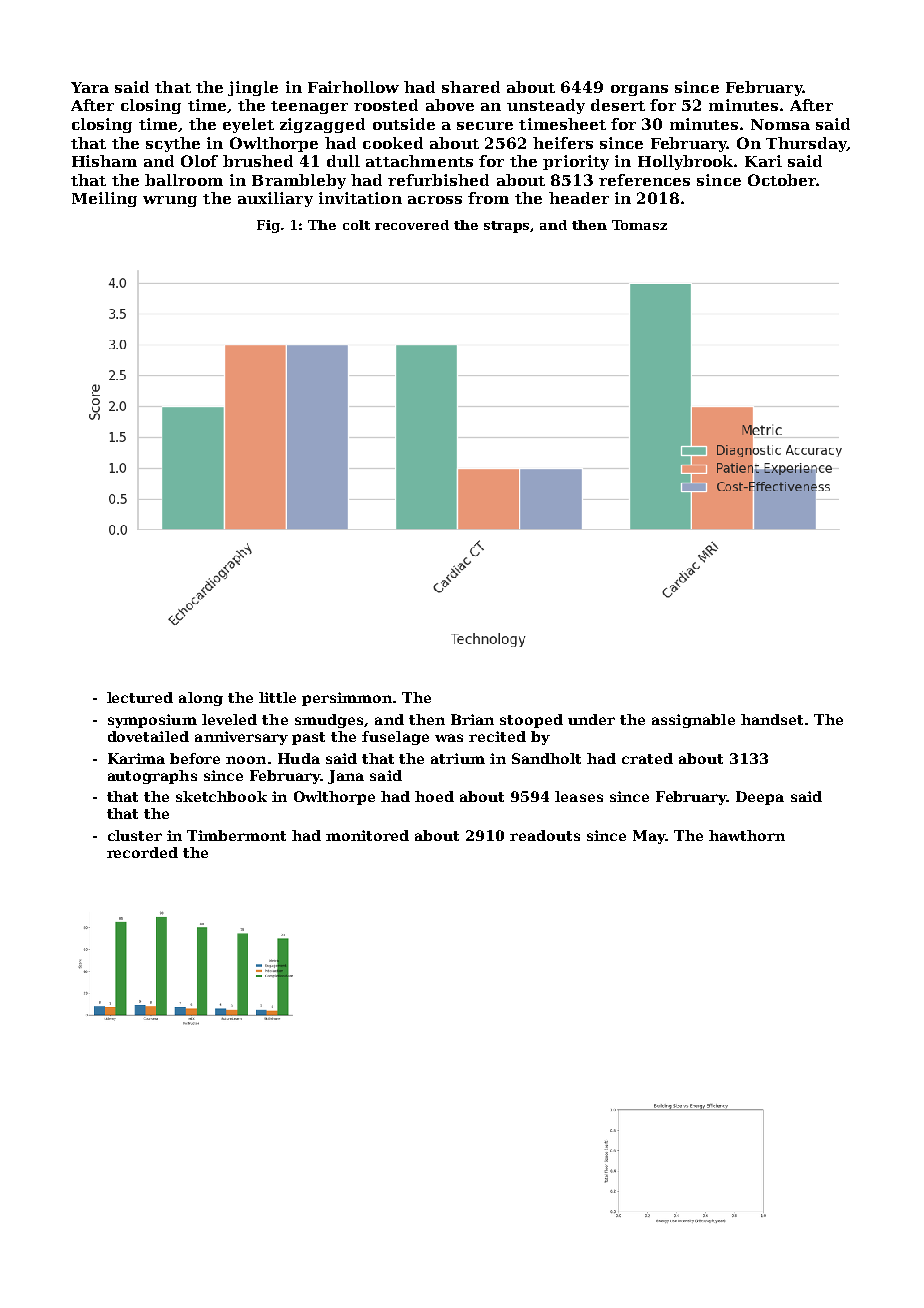  I want to click on under, so click(591, 719).
